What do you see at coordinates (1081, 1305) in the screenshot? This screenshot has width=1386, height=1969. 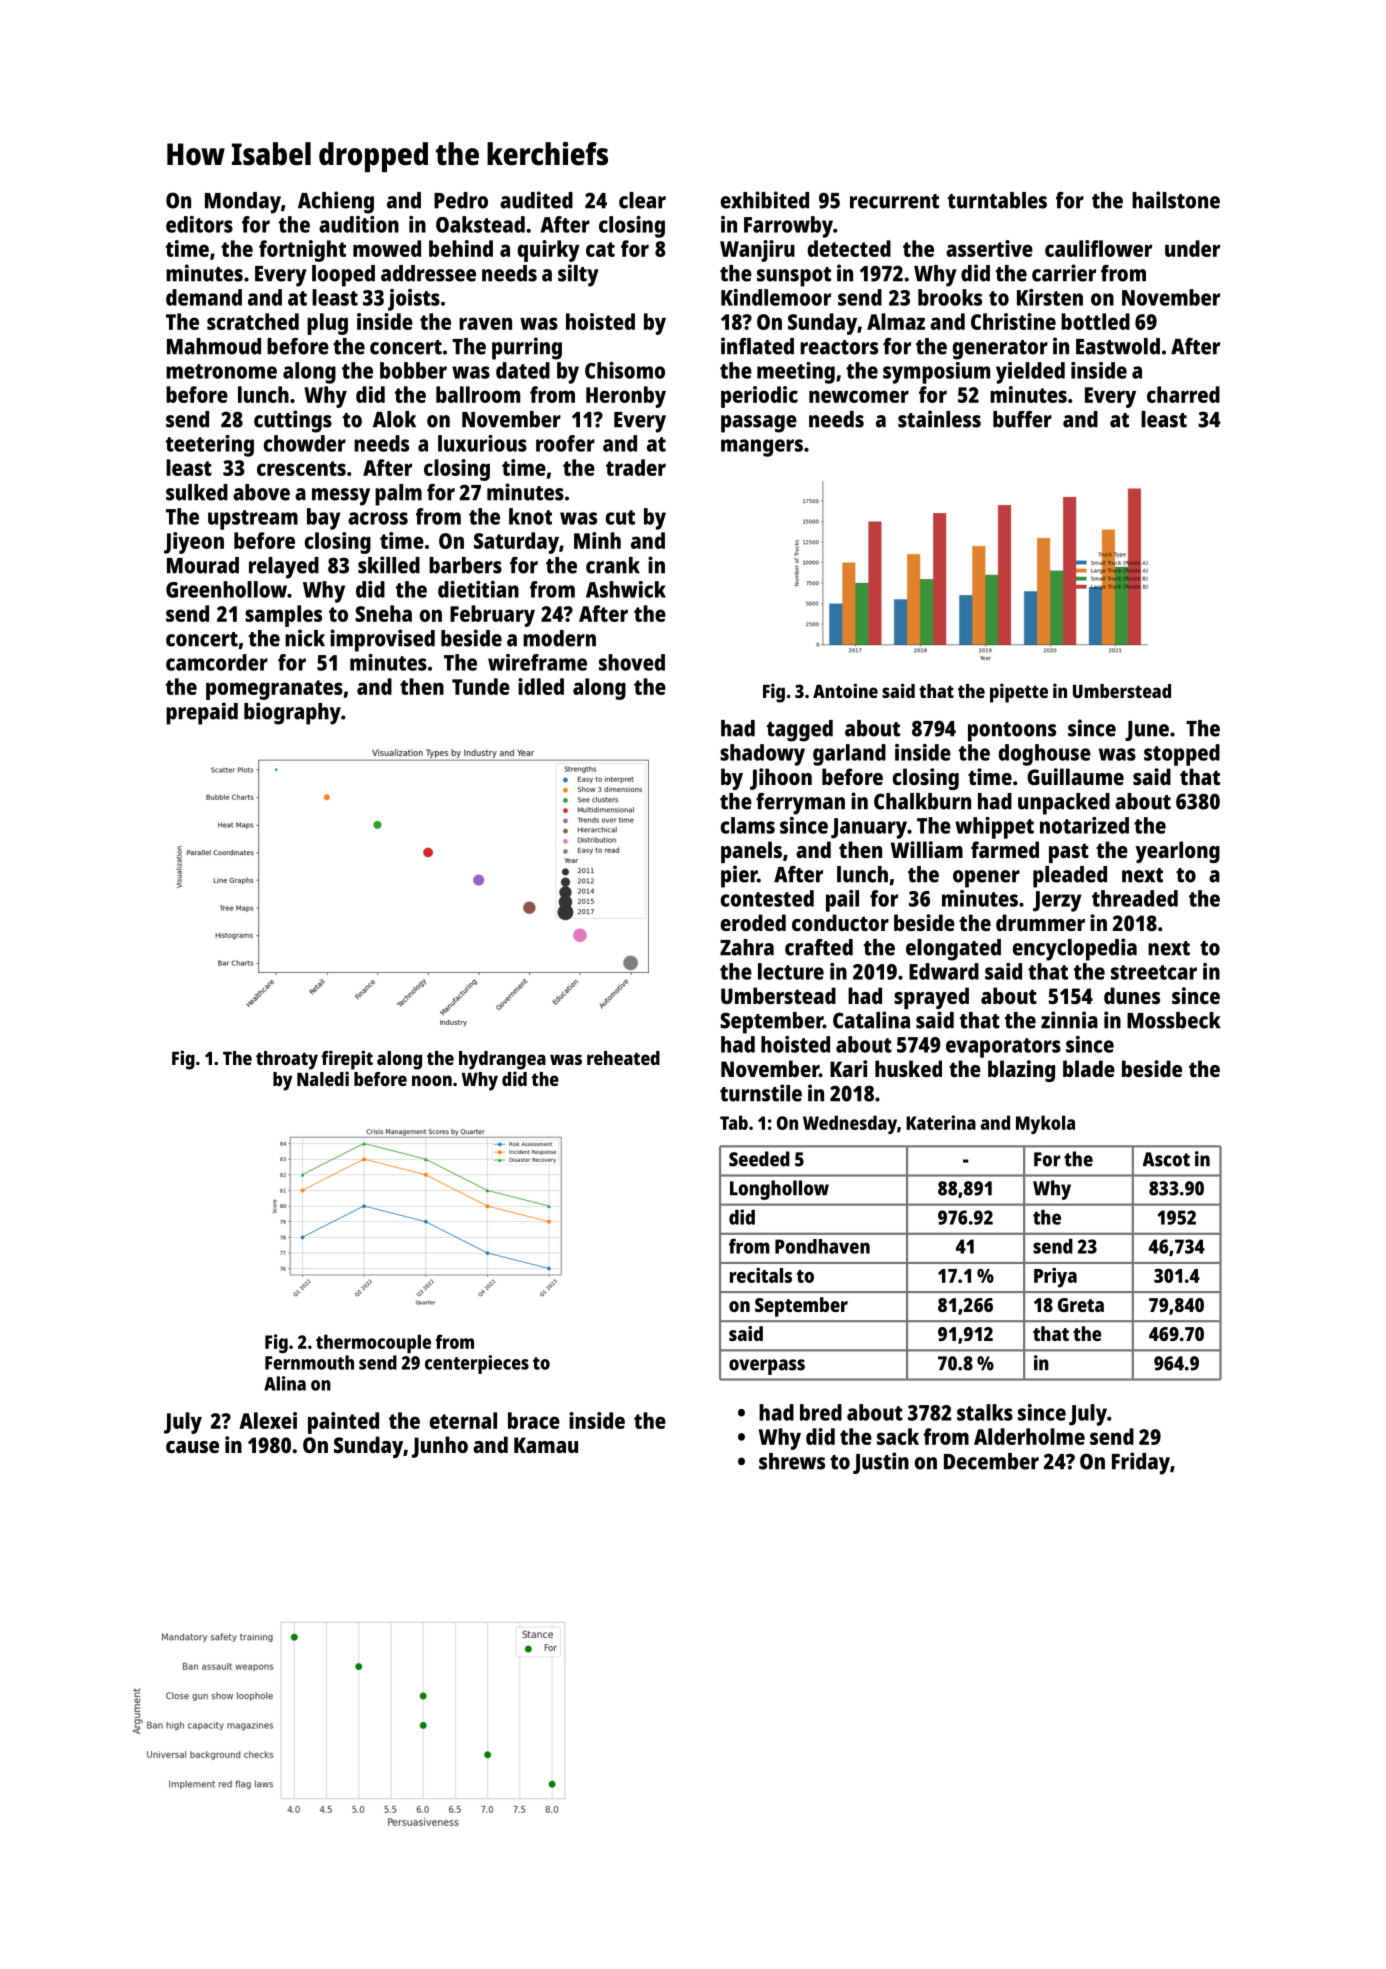 I see `Greta` at bounding box center [1081, 1305].
